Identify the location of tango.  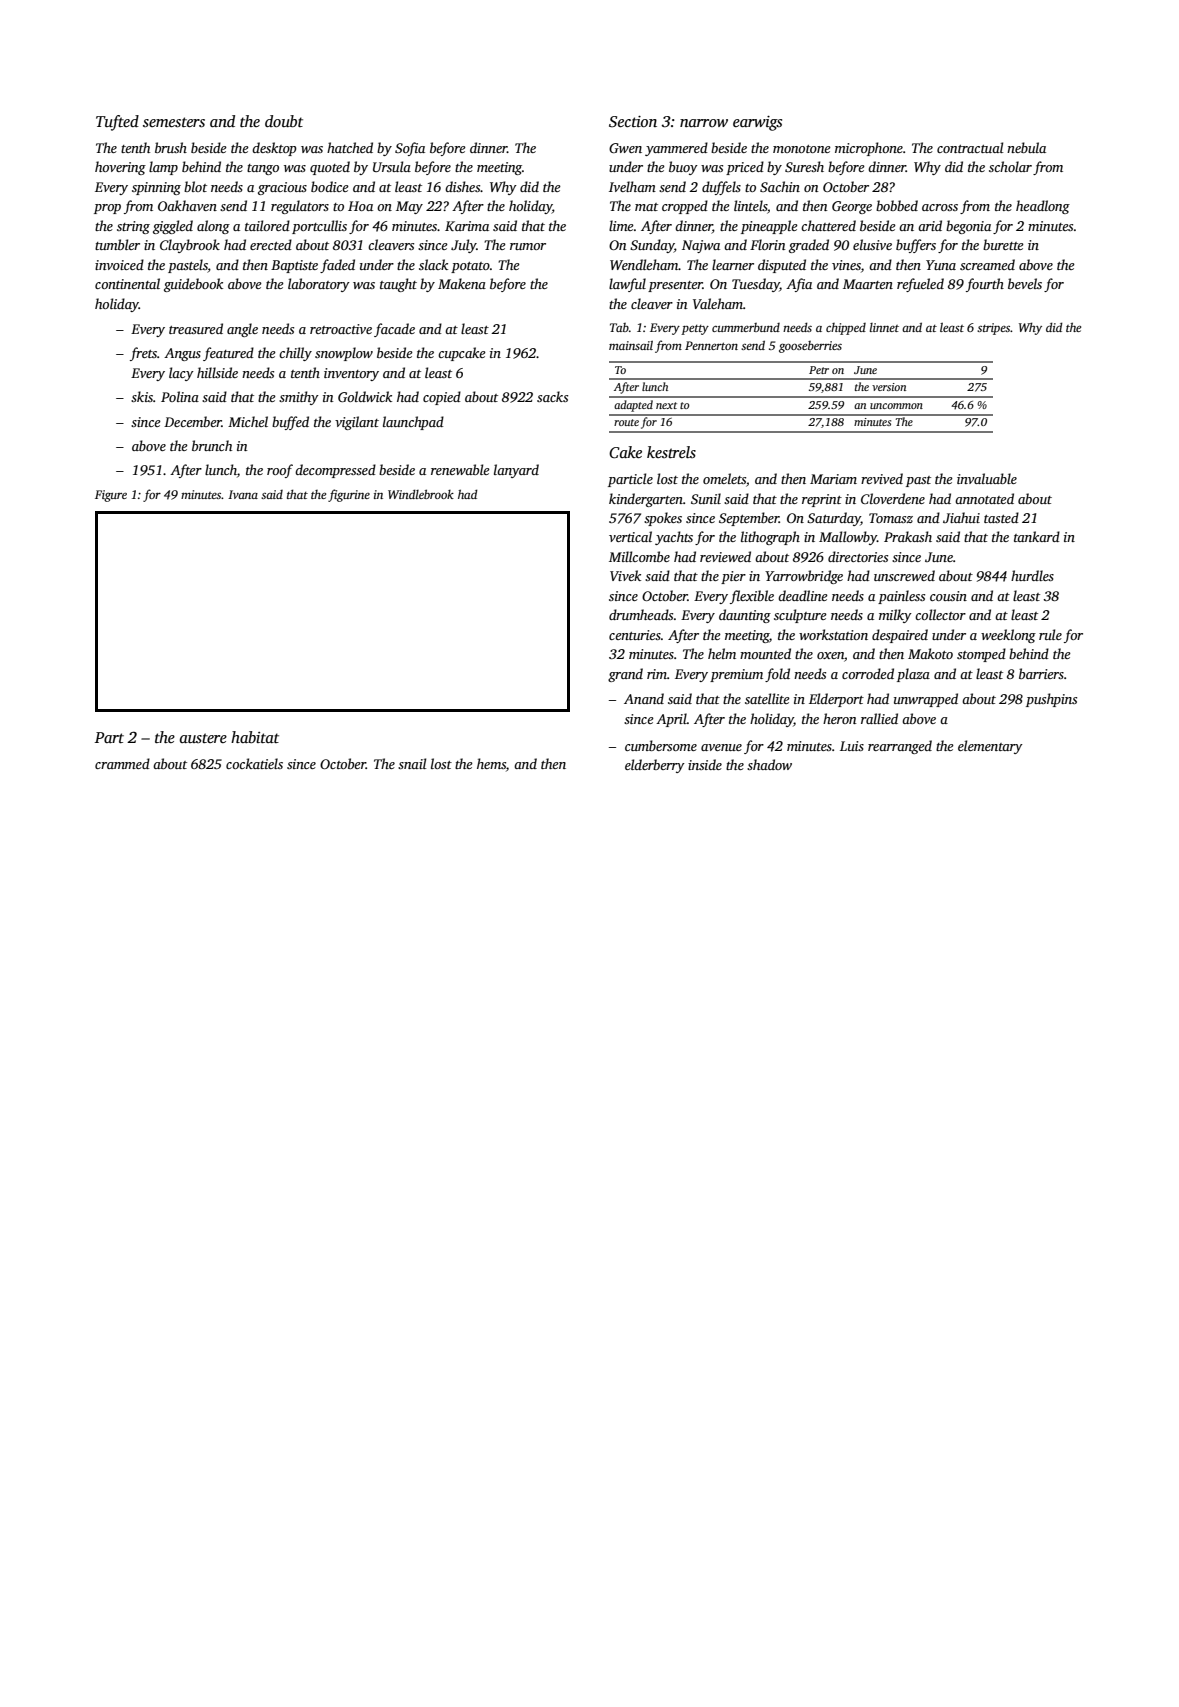
(263, 169).
